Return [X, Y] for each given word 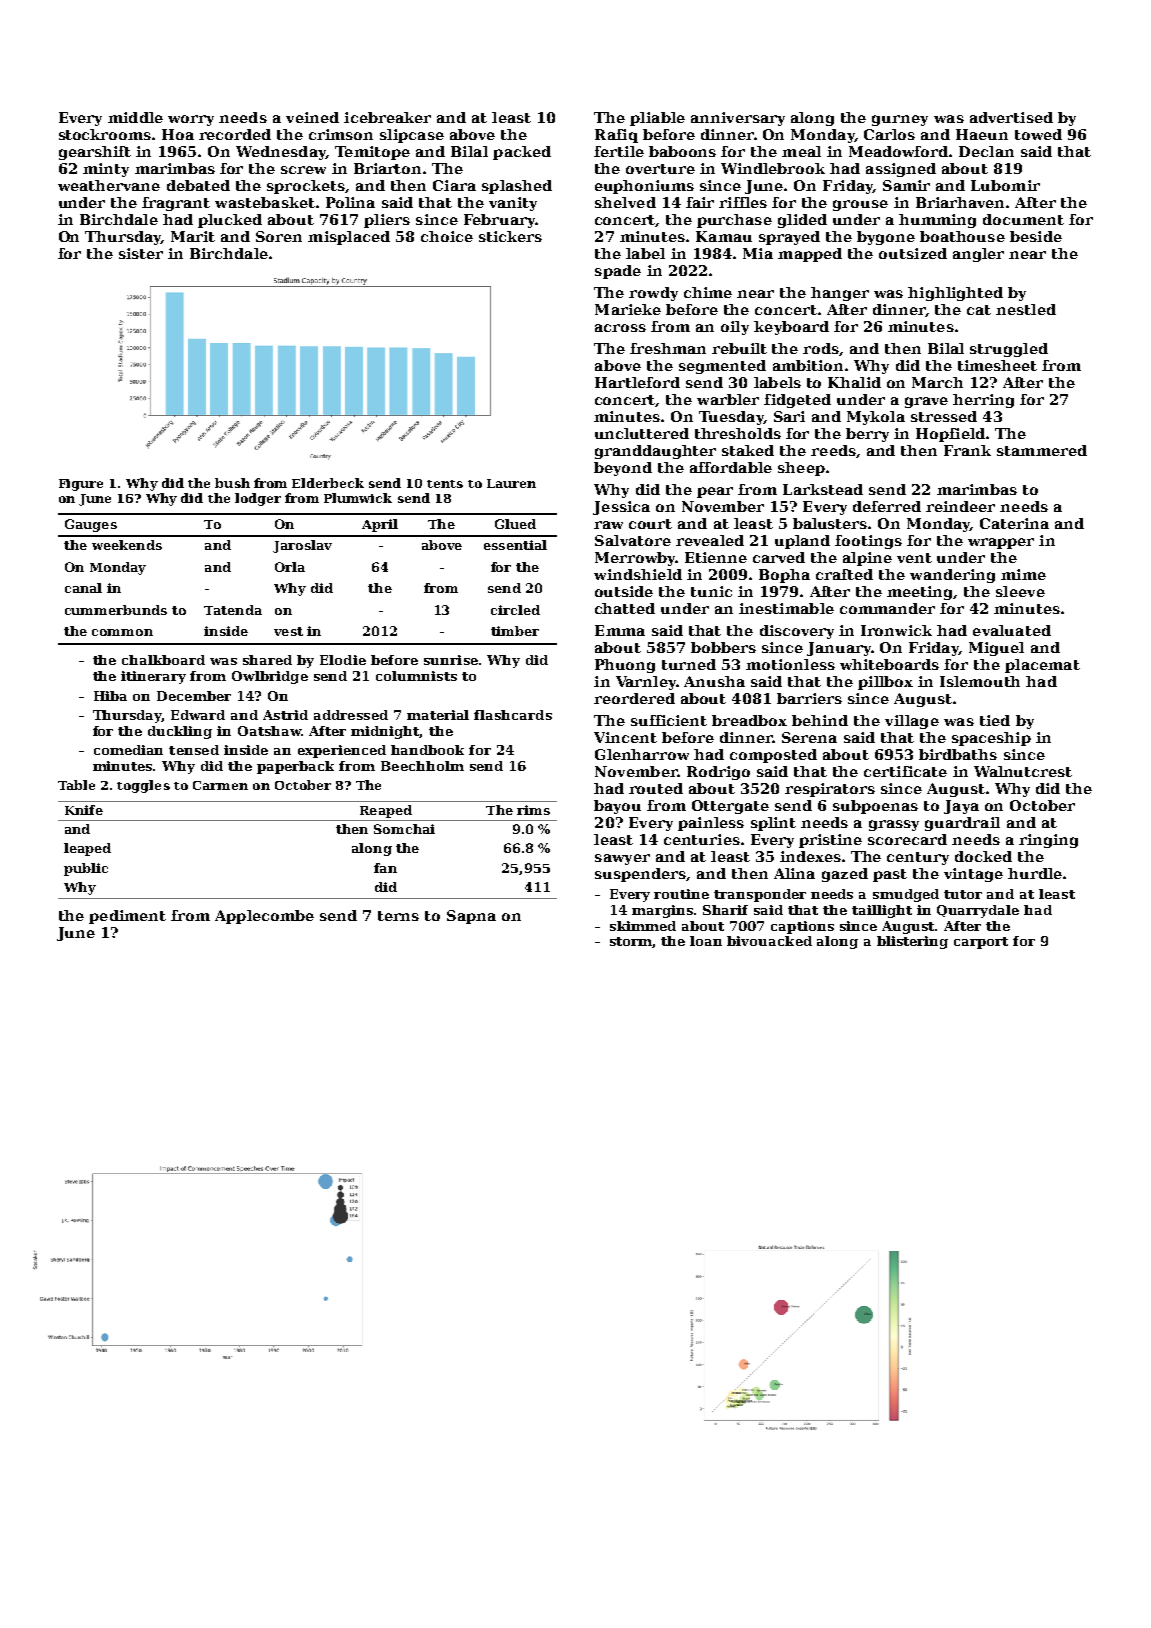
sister [141, 253]
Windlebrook [773, 168]
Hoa [178, 134]
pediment [127, 917]
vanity [513, 204]
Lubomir [1005, 185]
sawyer [622, 859]
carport [981, 943]
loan [706, 941]
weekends [127, 545]
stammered [1042, 450]
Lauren [511, 483]
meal [801, 151]
